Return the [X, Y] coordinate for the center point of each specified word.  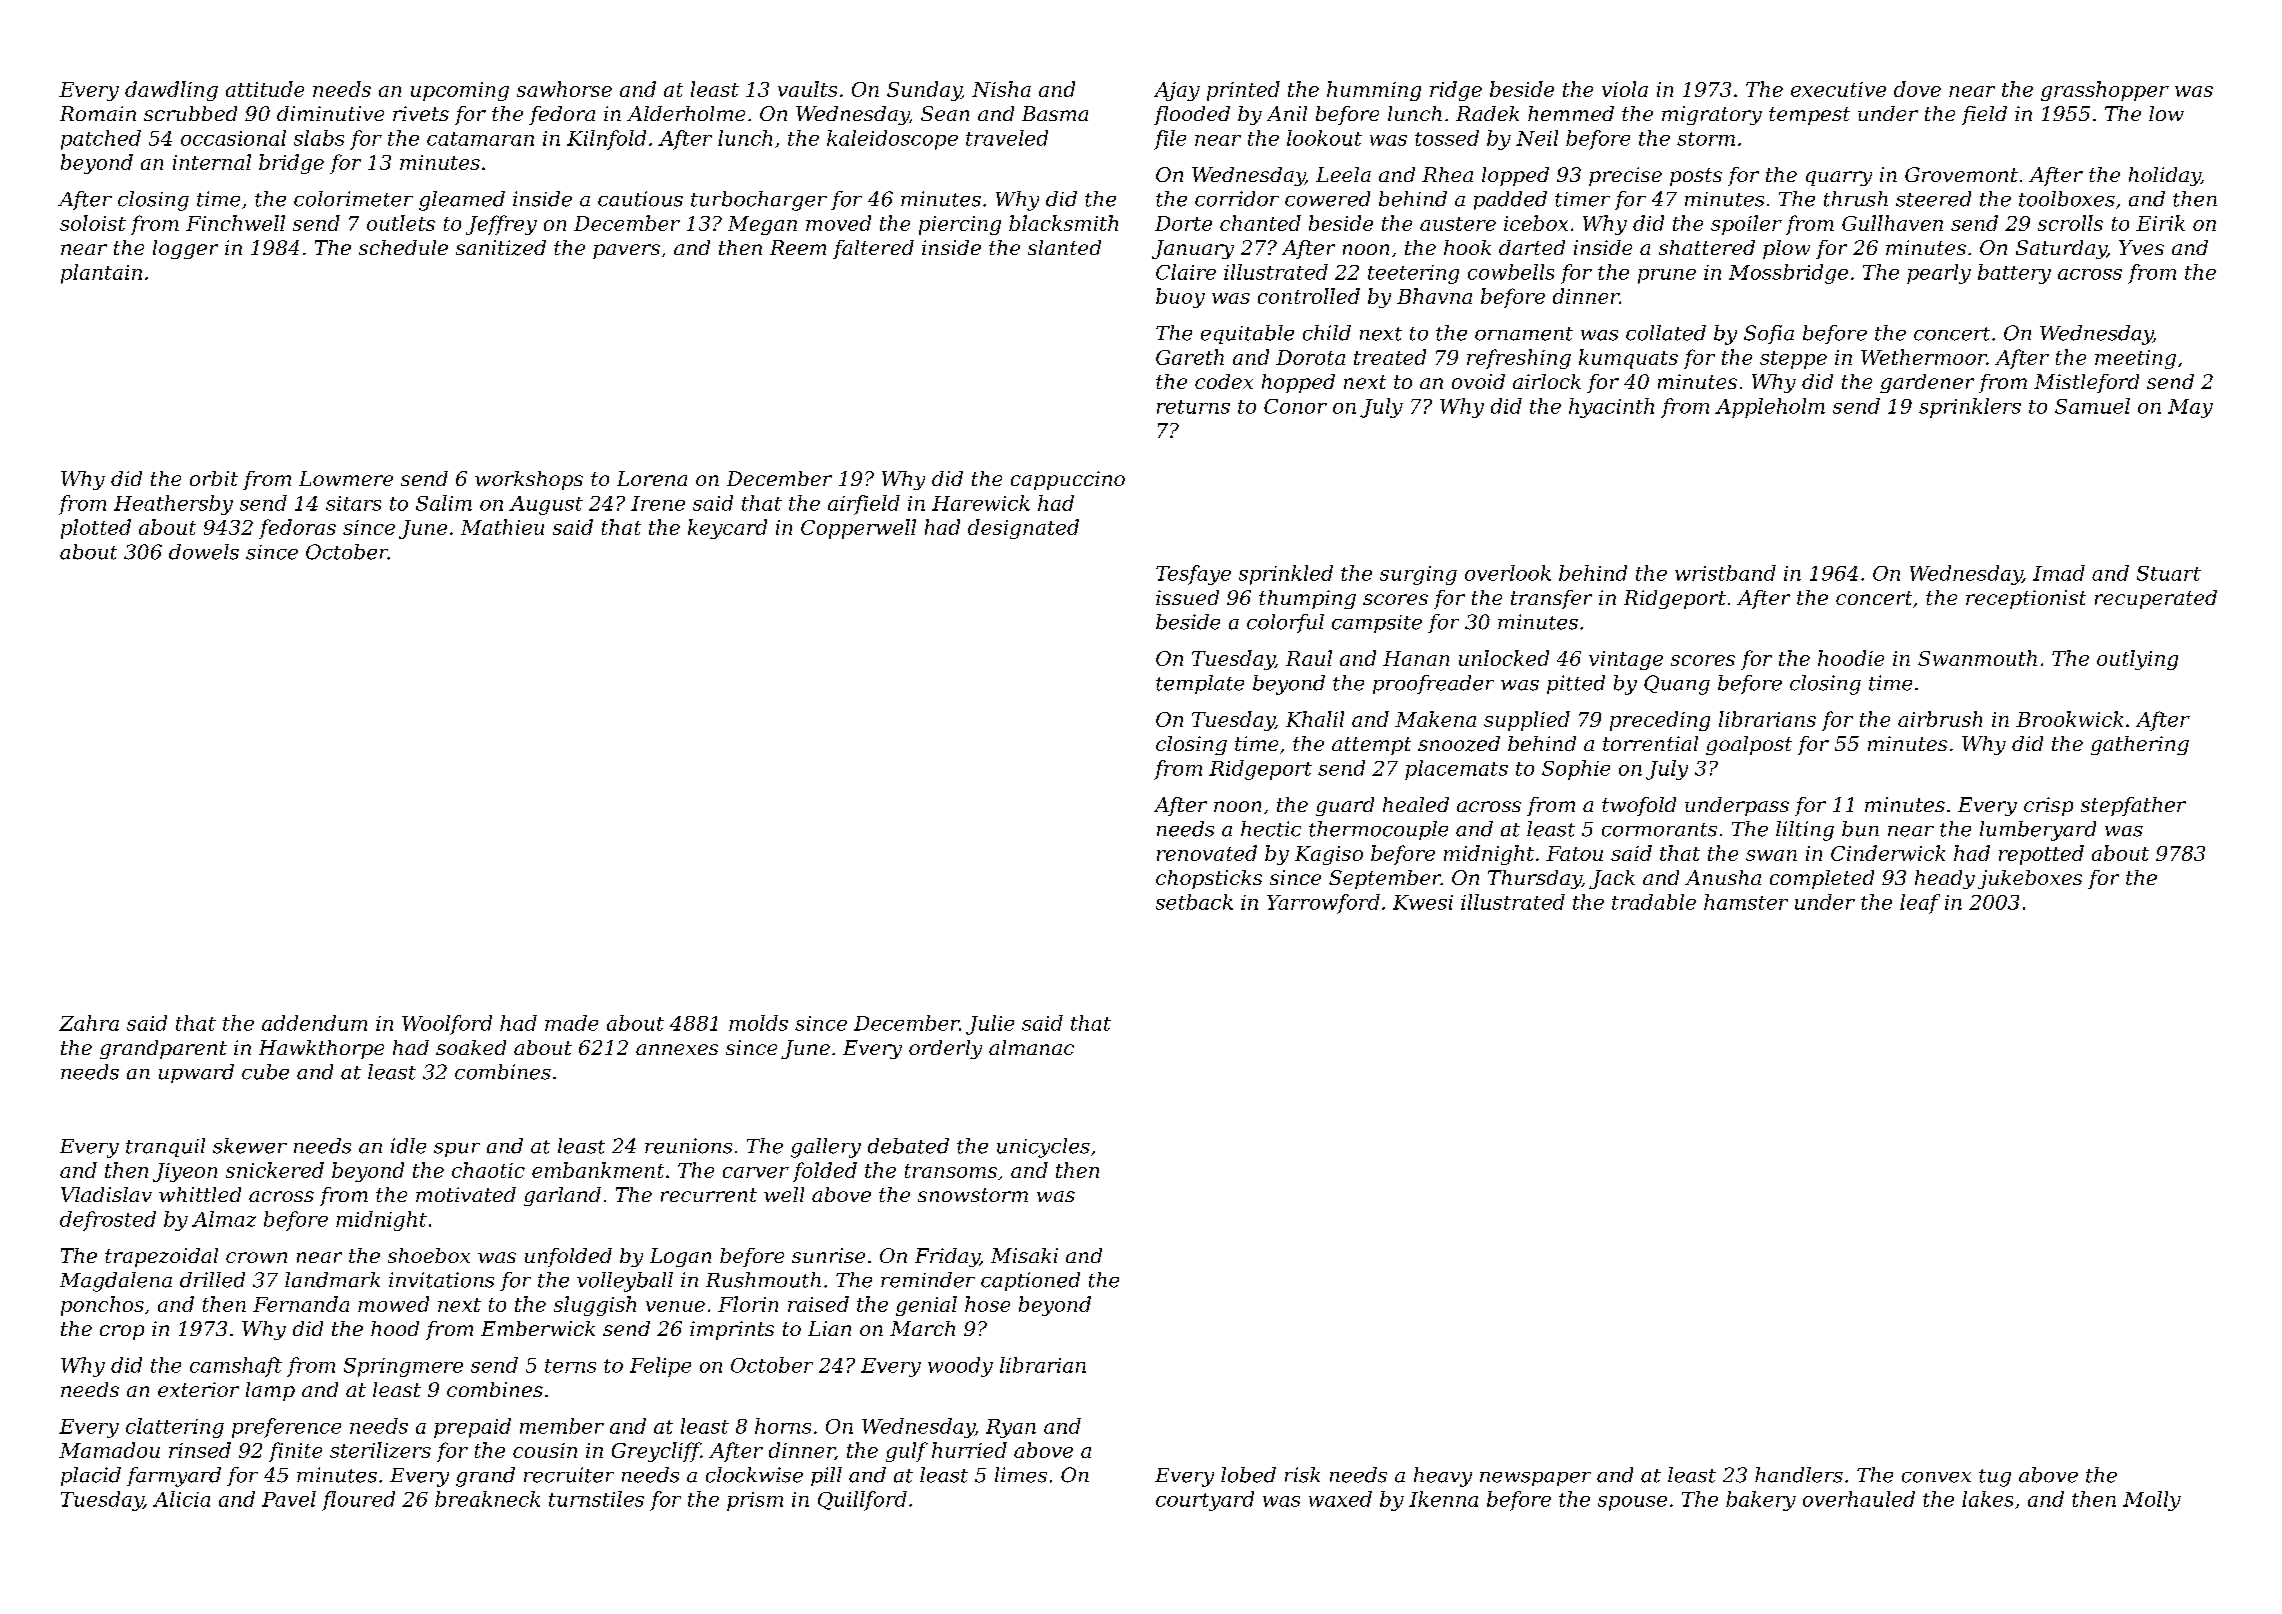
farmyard [174, 1477]
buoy [1180, 298]
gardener [1927, 383]
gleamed [462, 201]
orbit [214, 478]
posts [1696, 177]
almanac [1031, 1047]
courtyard [1205, 1501]
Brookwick [2069, 719]
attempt [1371, 746]
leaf [1920, 904]
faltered [873, 249]
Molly [2152, 1501]
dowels [204, 552]
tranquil [165, 1147]
